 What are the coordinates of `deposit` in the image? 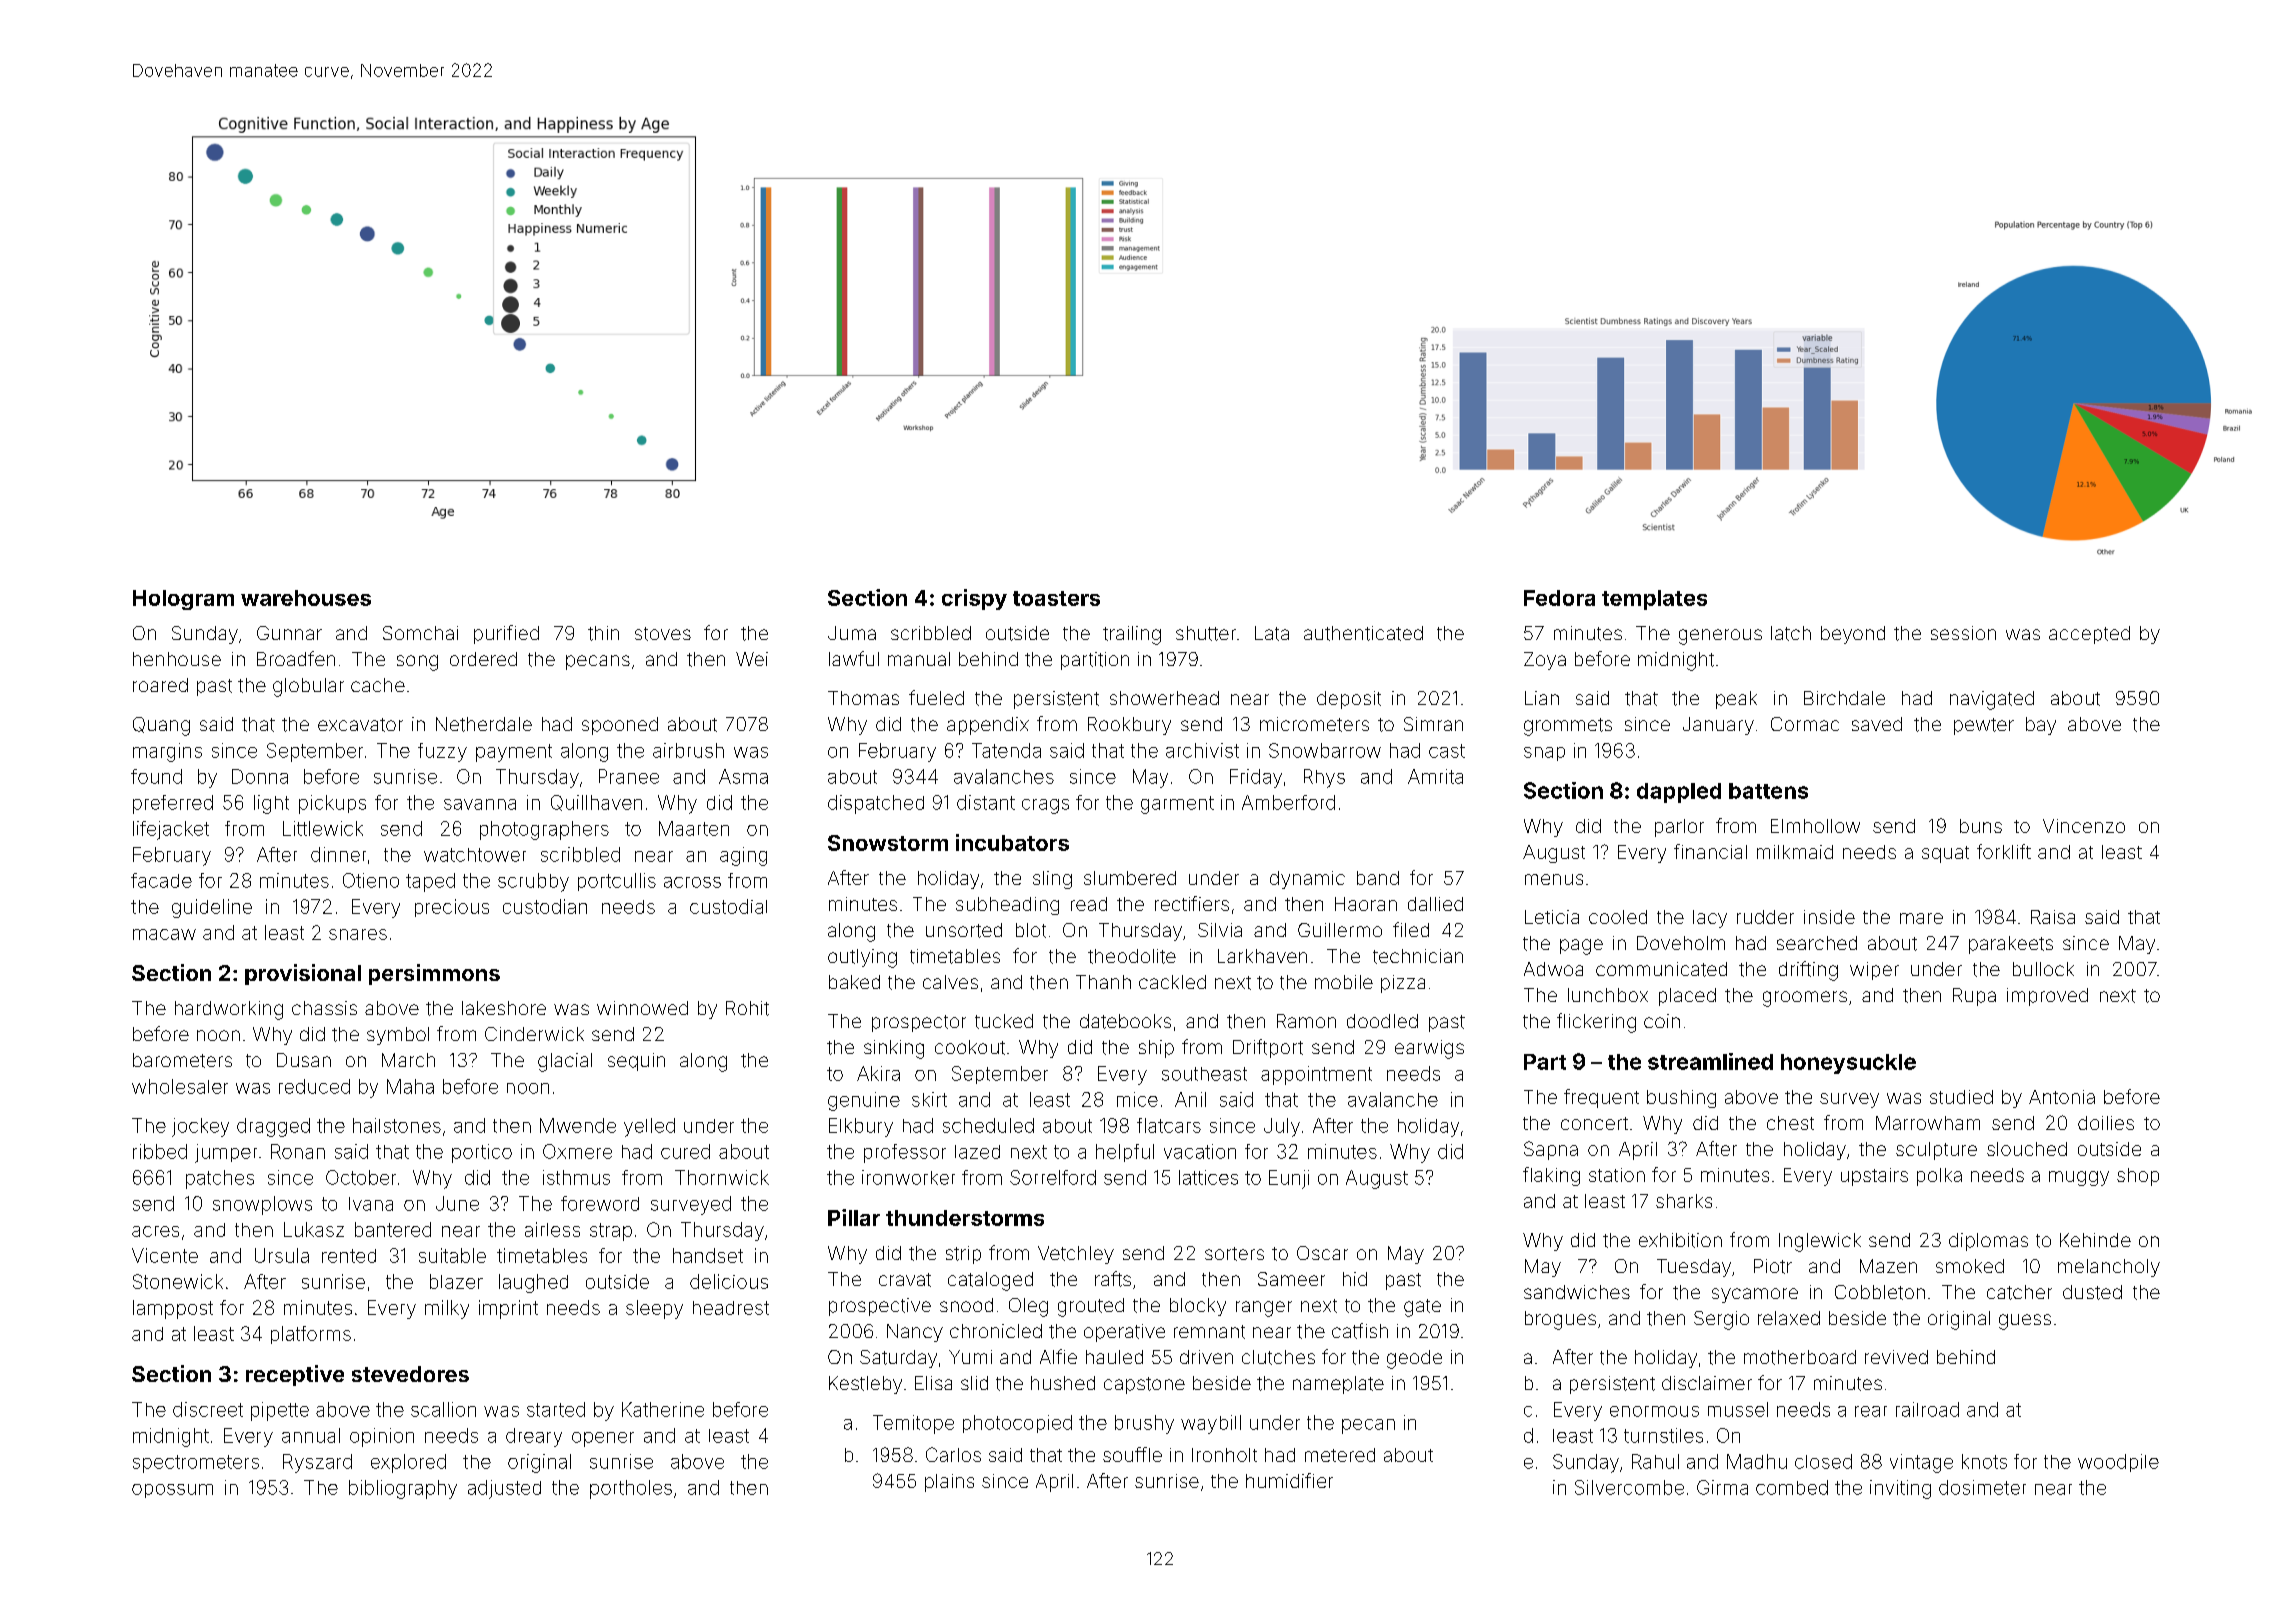 It's located at (1349, 700).
